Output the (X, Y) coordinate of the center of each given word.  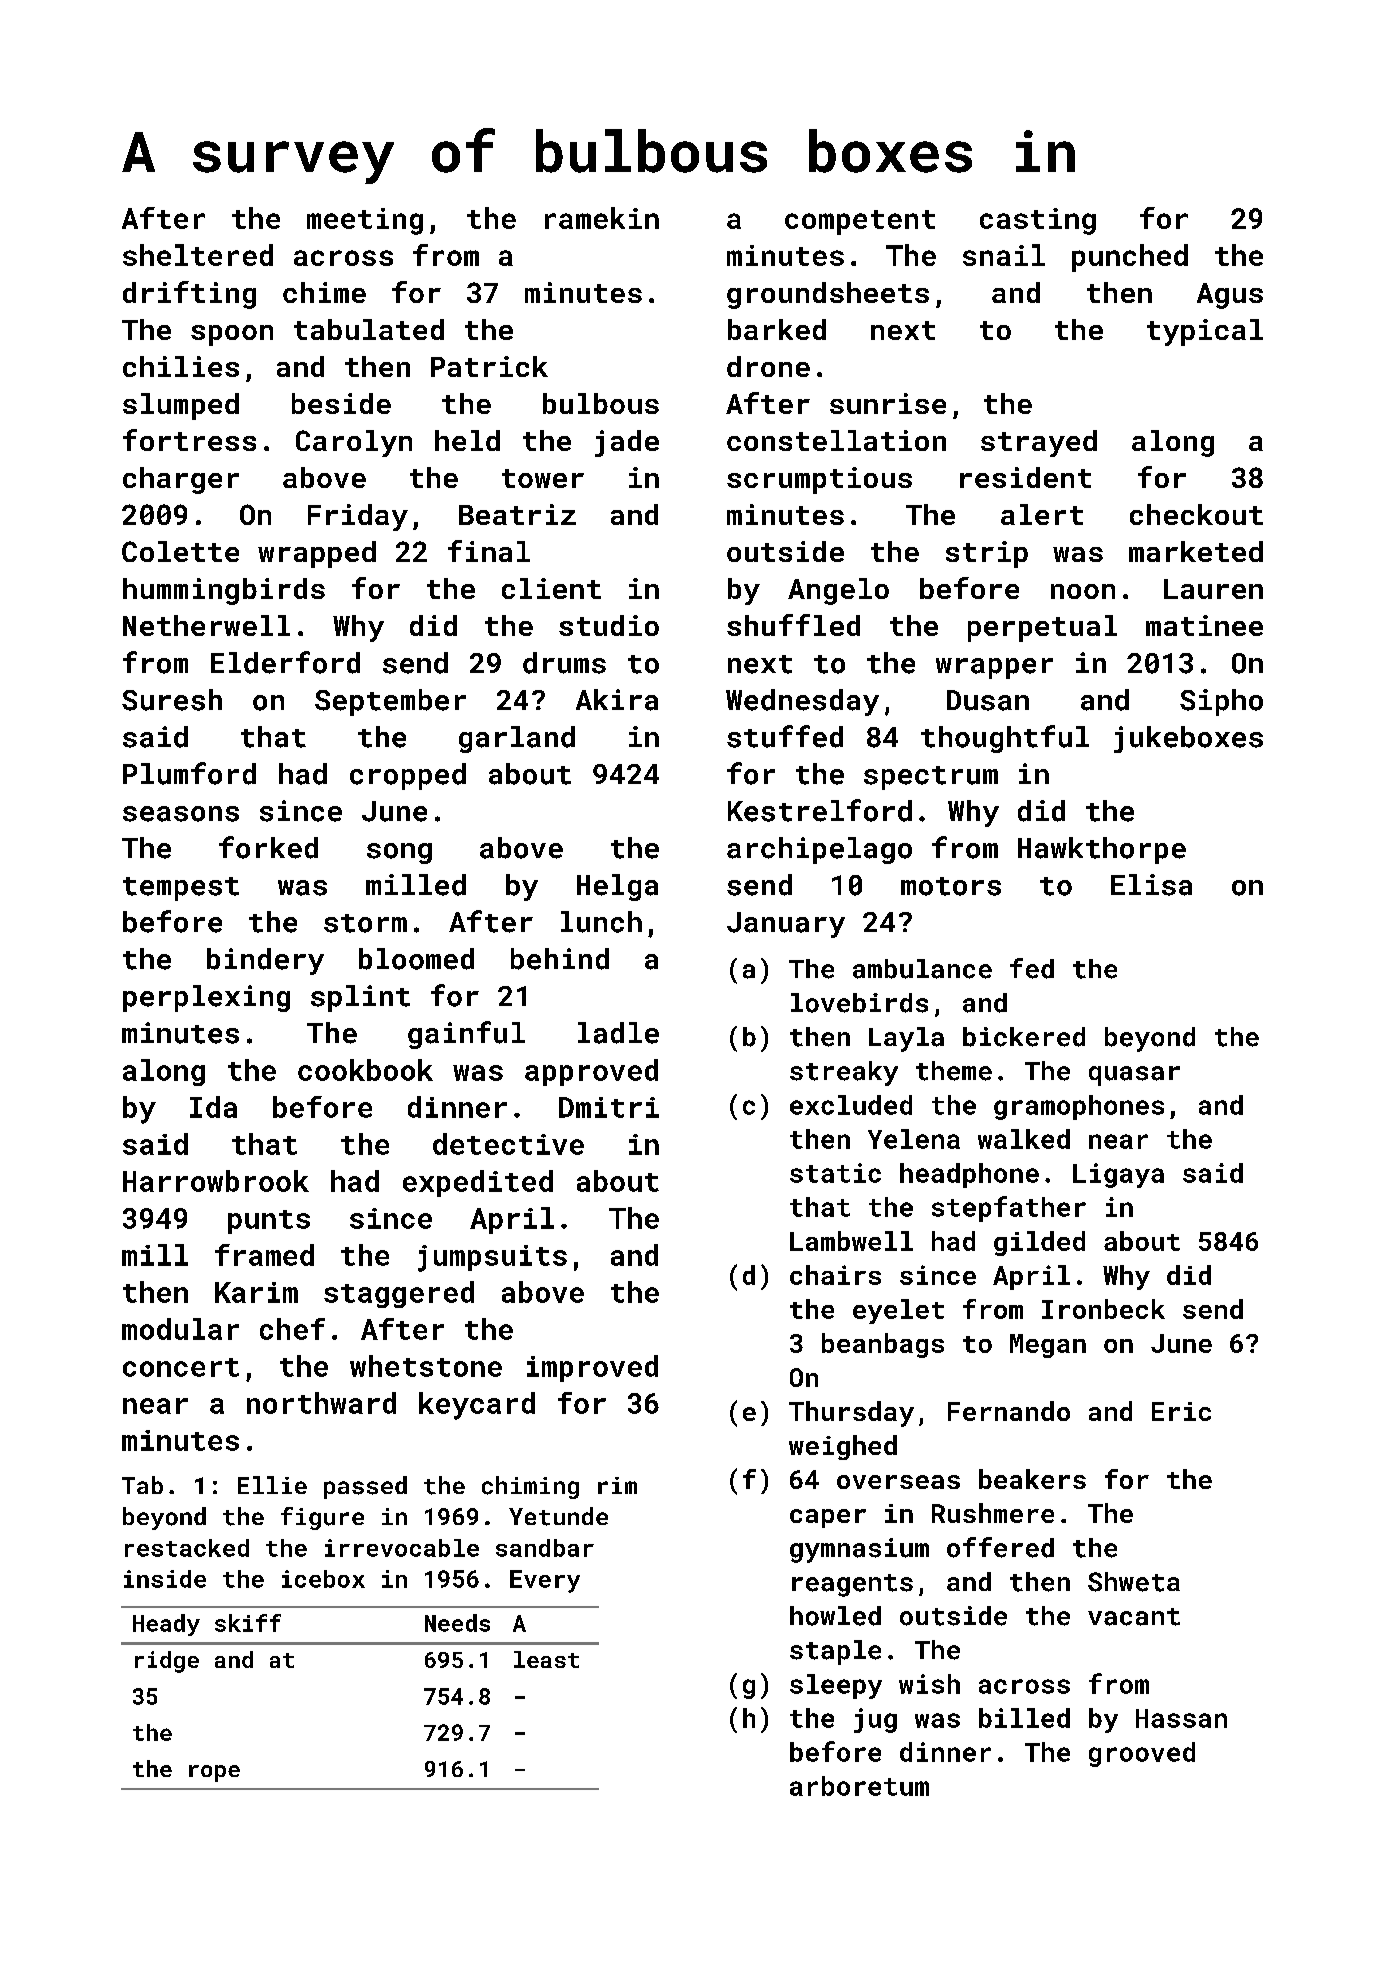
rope (214, 1773)
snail (1004, 255)
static (835, 1173)
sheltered (198, 255)
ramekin (602, 218)
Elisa (1151, 885)
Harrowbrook (216, 1181)
